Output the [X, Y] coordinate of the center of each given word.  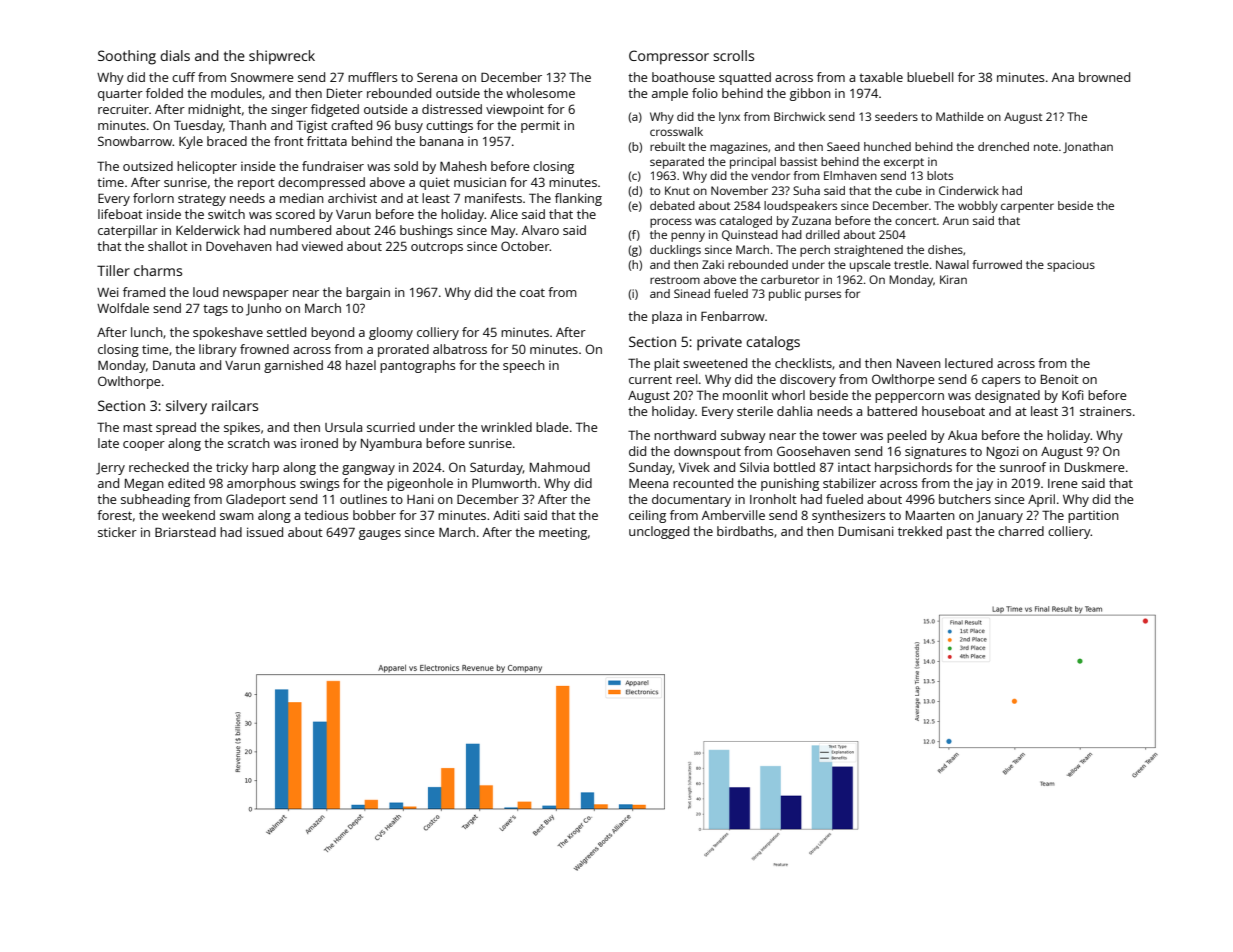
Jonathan [1088, 147]
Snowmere [262, 77]
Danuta [174, 365]
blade [552, 427]
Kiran [953, 279]
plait [667, 364]
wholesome [540, 93]
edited [186, 483]
